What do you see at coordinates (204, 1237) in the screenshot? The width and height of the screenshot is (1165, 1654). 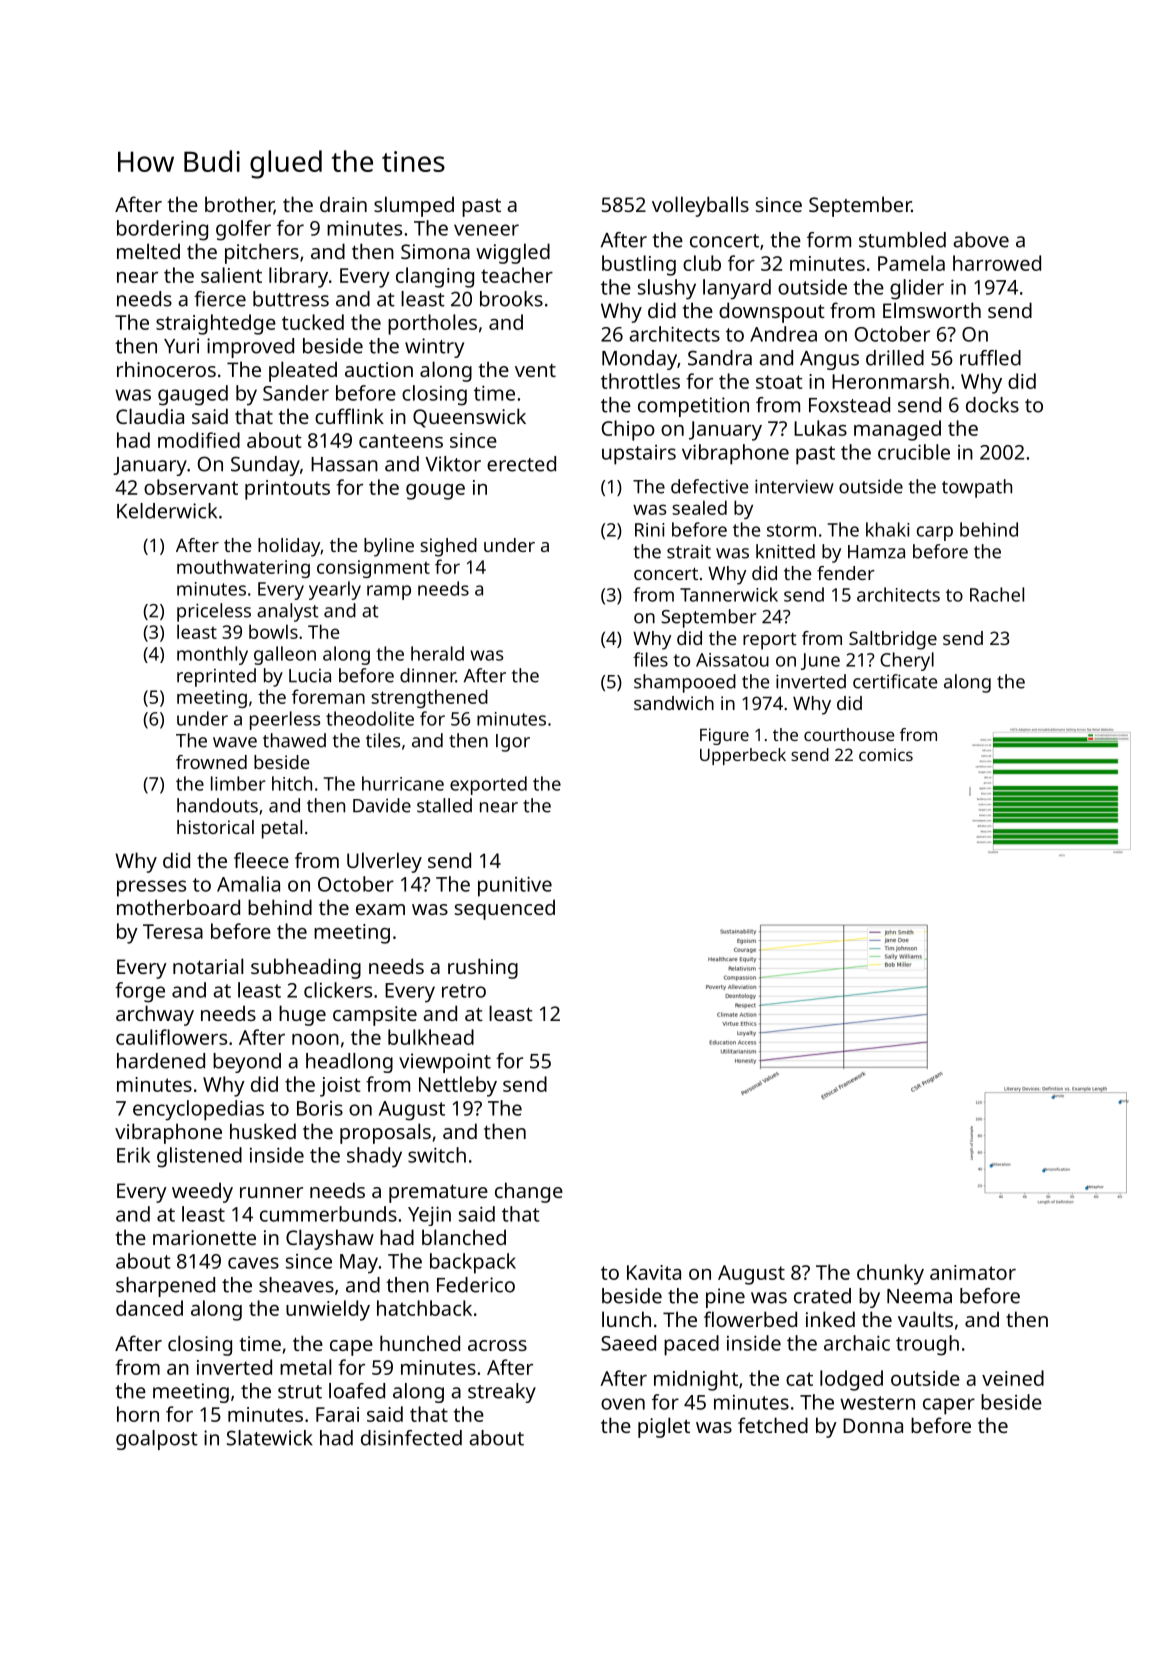 I see `marionette` at bounding box center [204, 1237].
